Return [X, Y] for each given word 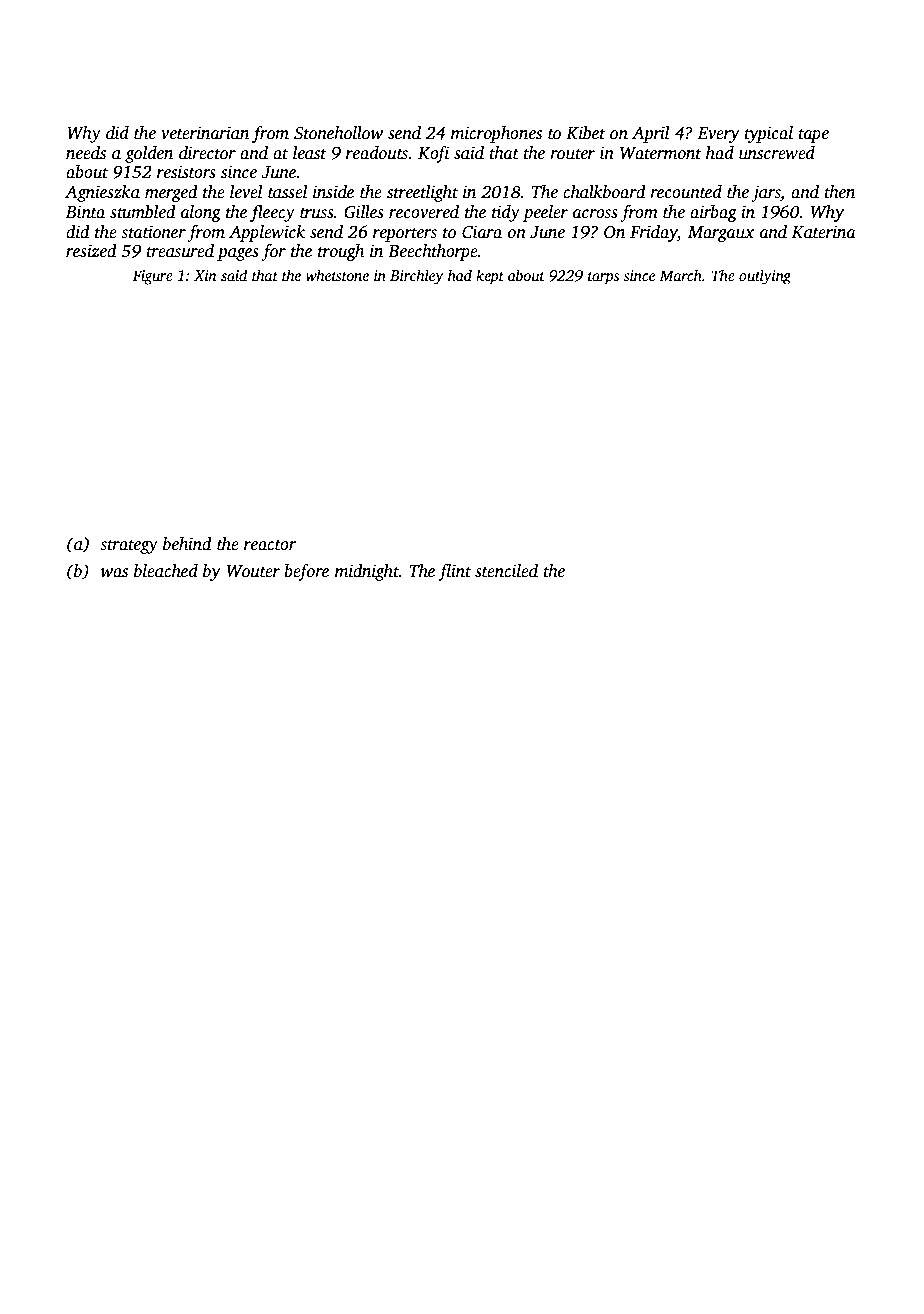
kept [490, 277]
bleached [166, 571]
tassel [287, 192]
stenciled [506, 571]
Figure [153, 277]
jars [766, 193]
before [306, 572]
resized [91, 251]
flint [454, 572]
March [681, 275]
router [572, 154]
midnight [367, 572]
